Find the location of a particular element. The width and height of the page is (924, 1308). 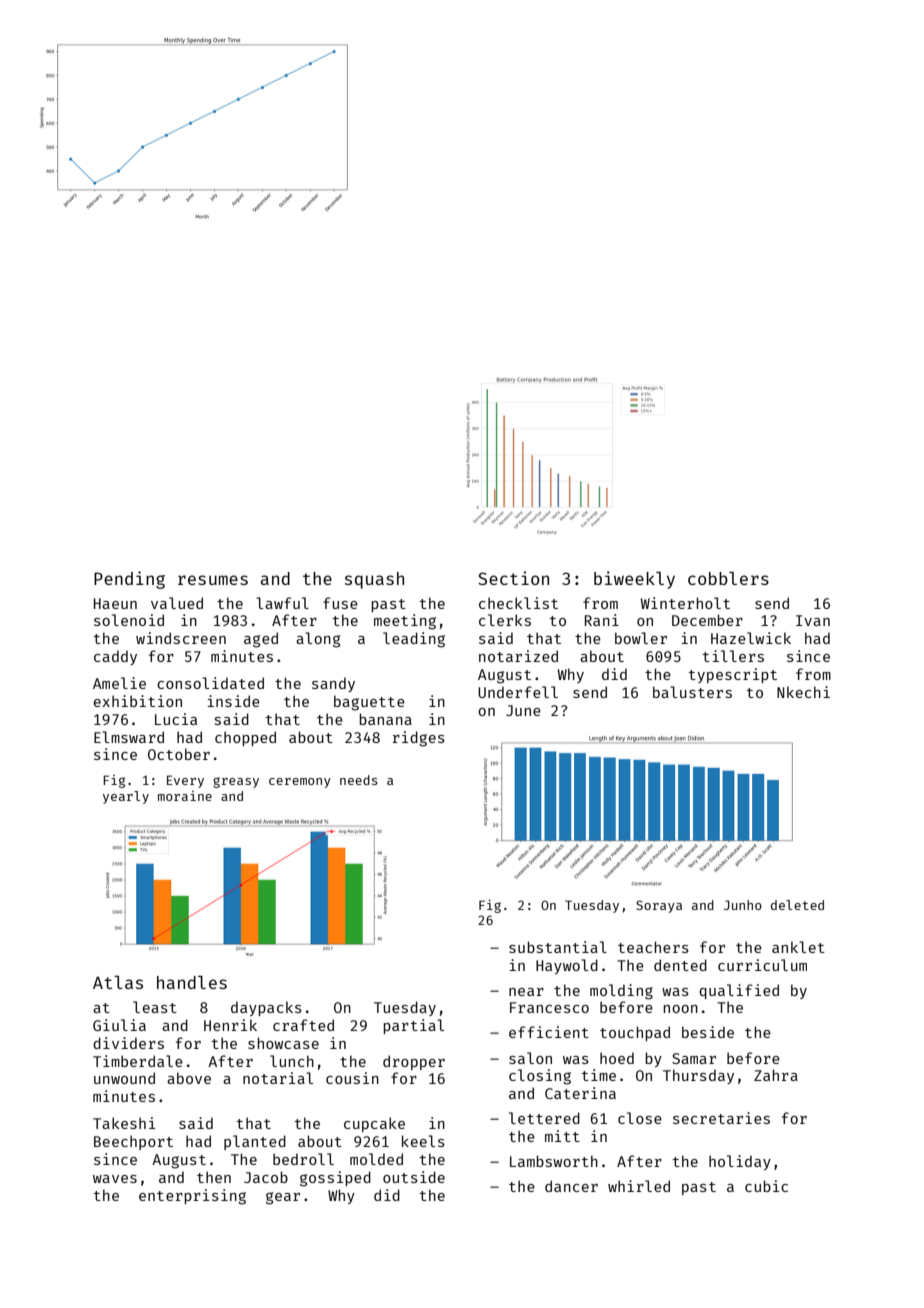

whirled is located at coordinates (639, 1186).
